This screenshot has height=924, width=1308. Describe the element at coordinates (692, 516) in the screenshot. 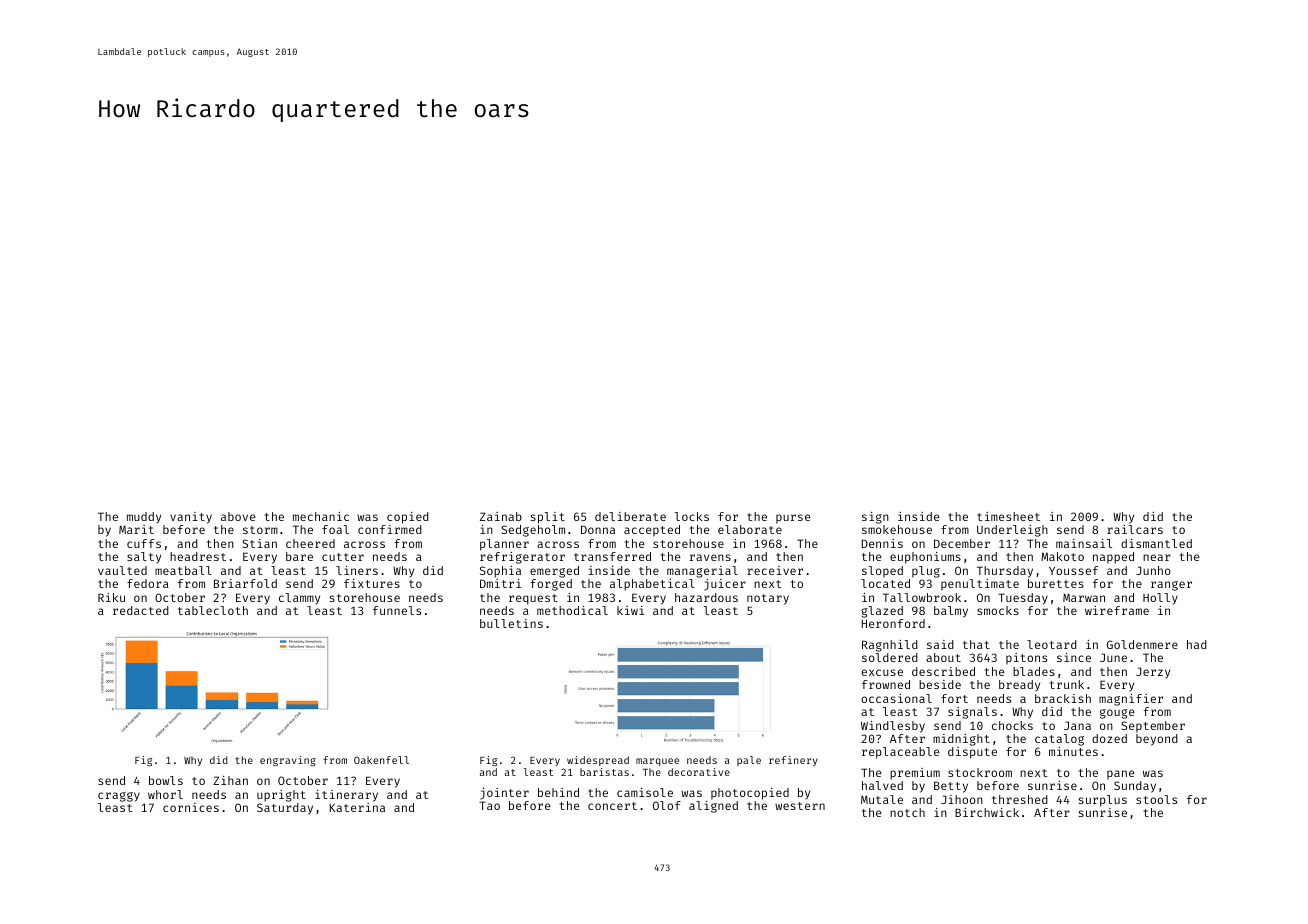

I see `locks` at that location.
